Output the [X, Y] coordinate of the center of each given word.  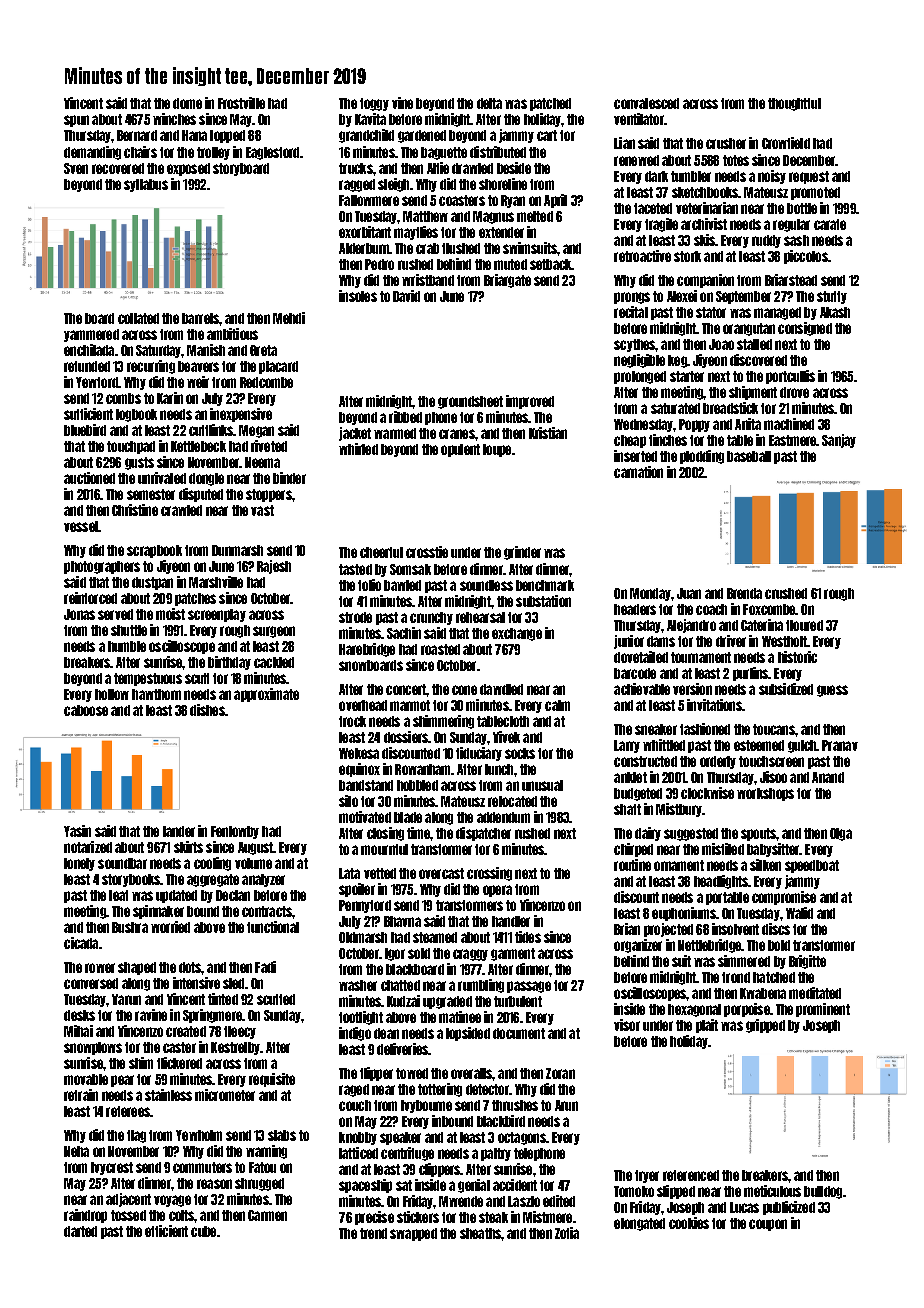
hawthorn [156, 694]
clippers [440, 1170]
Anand [828, 777]
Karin [170, 398]
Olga [841, 834]
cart [547, 135]
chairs [140, 152]
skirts [188, 847]
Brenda [744, 593]
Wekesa [359, 753]
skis [704, 240]
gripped [765, 1026]
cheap [630, 441]
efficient [166, 1231]
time [418, 833]
